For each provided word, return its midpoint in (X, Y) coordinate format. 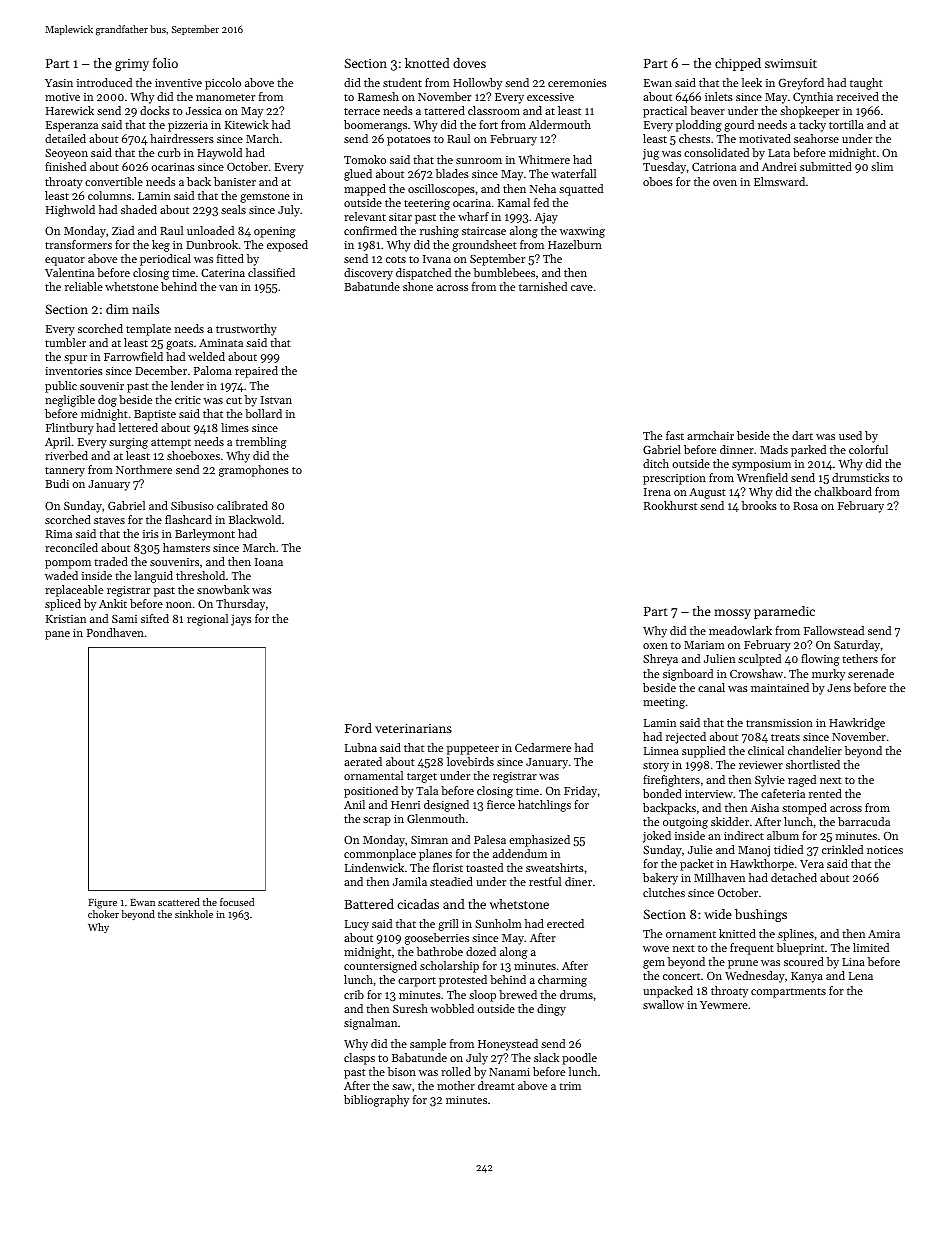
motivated (765, 138)
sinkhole (194, 914)
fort (488, 124)
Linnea (661, 751)
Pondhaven (115, 632)
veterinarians (413, 728)
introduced (104, 82)
